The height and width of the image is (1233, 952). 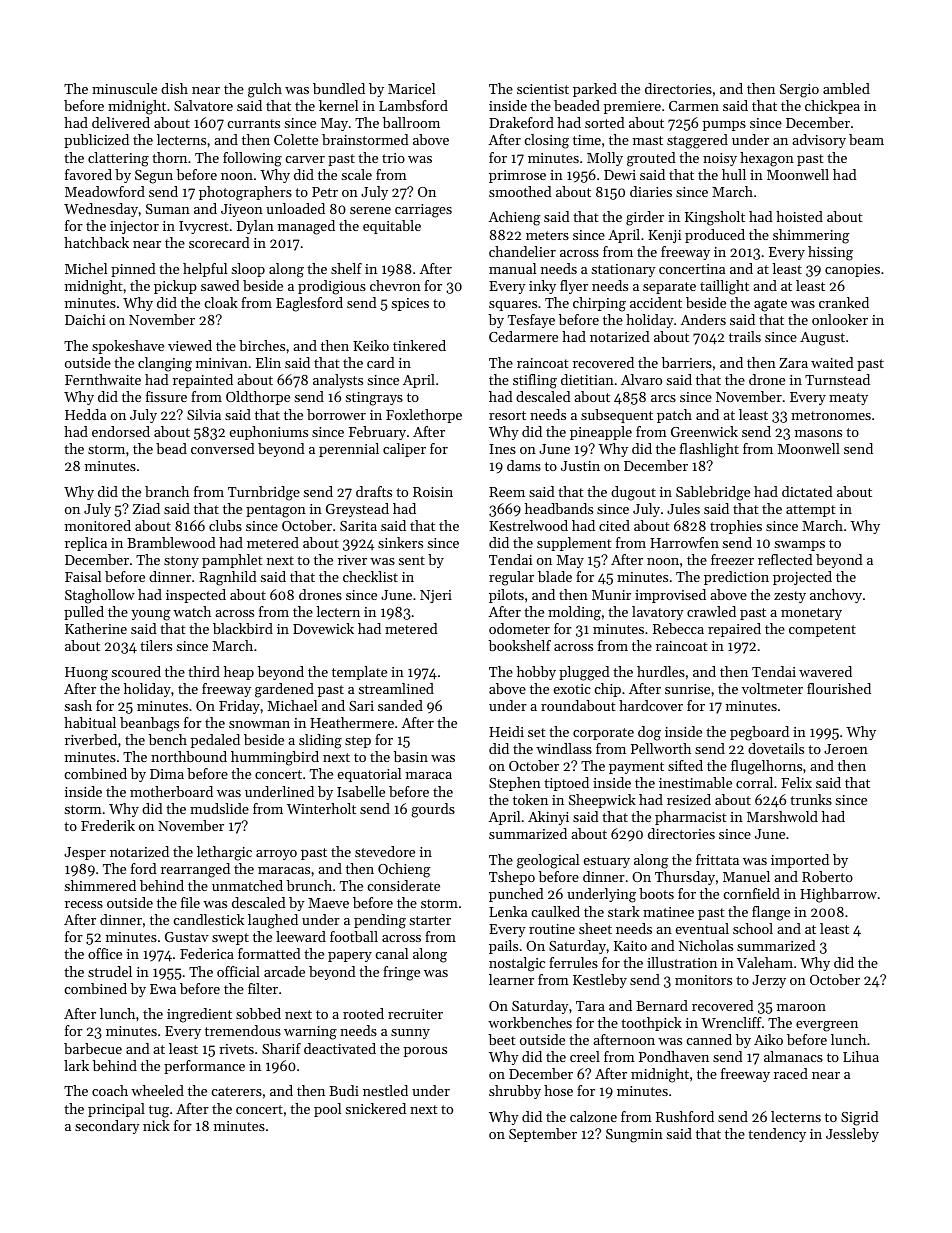 What do you see at coordinates (232, 561) in the image?
I see `pamphlet` at bounding box center [232, 561].
